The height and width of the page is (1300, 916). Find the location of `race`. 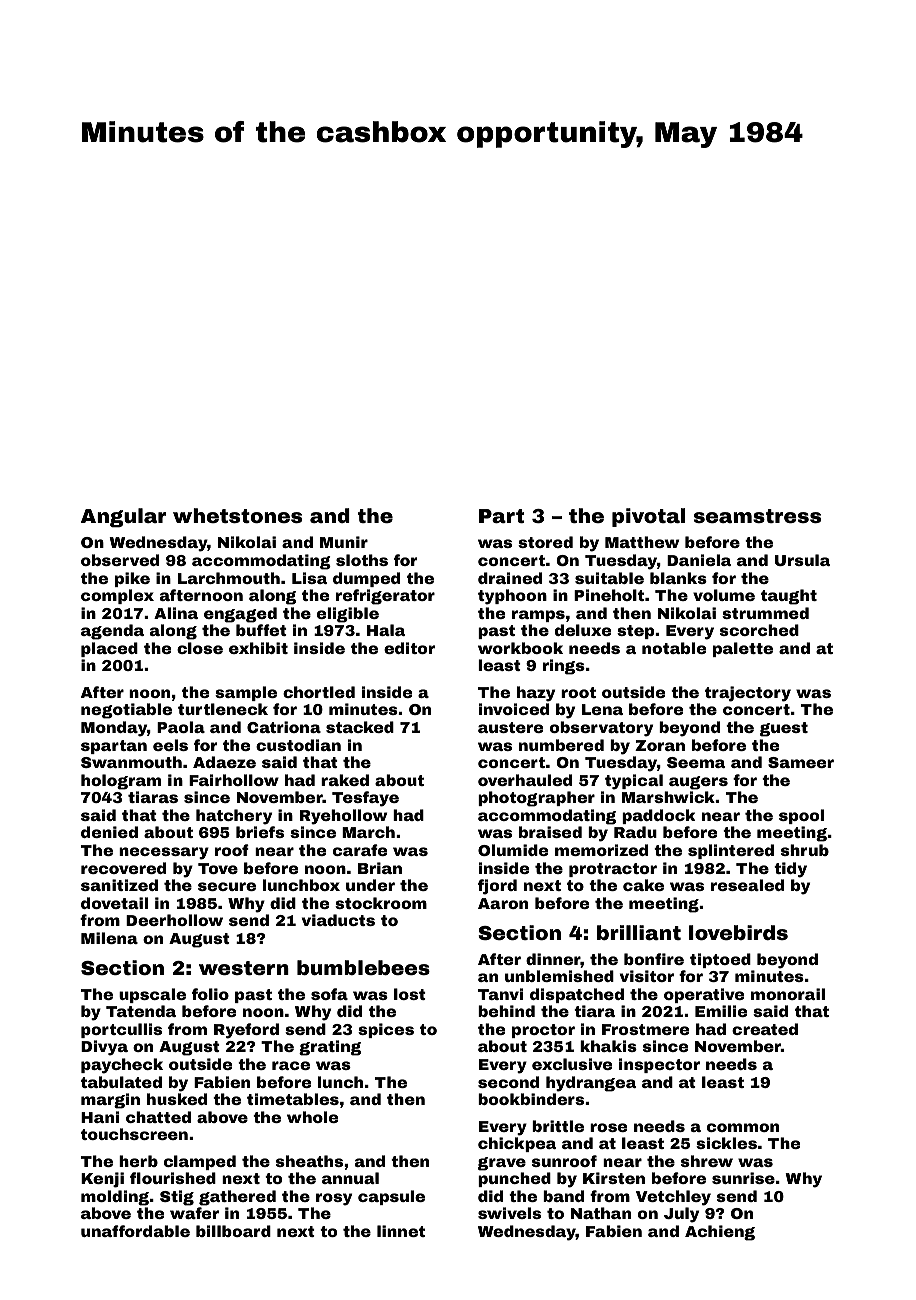

race is located at coordinates (291, 1065).
